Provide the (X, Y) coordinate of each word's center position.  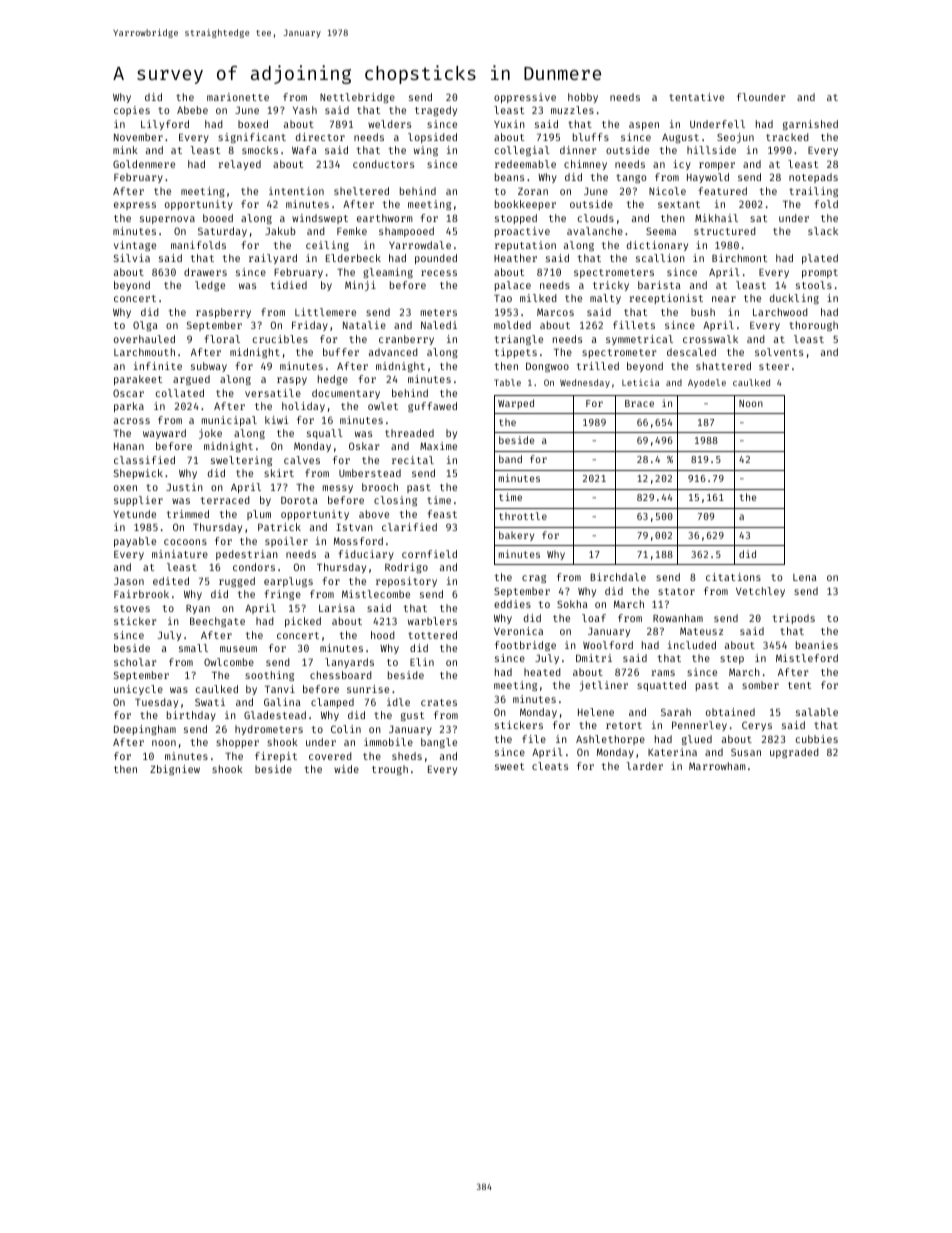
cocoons (185, 542)
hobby (583, 98)
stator (676, 591)
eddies (512, 604)
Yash (305, 110)
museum (238, 649)
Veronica (518, 631)
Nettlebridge (357, 98)
